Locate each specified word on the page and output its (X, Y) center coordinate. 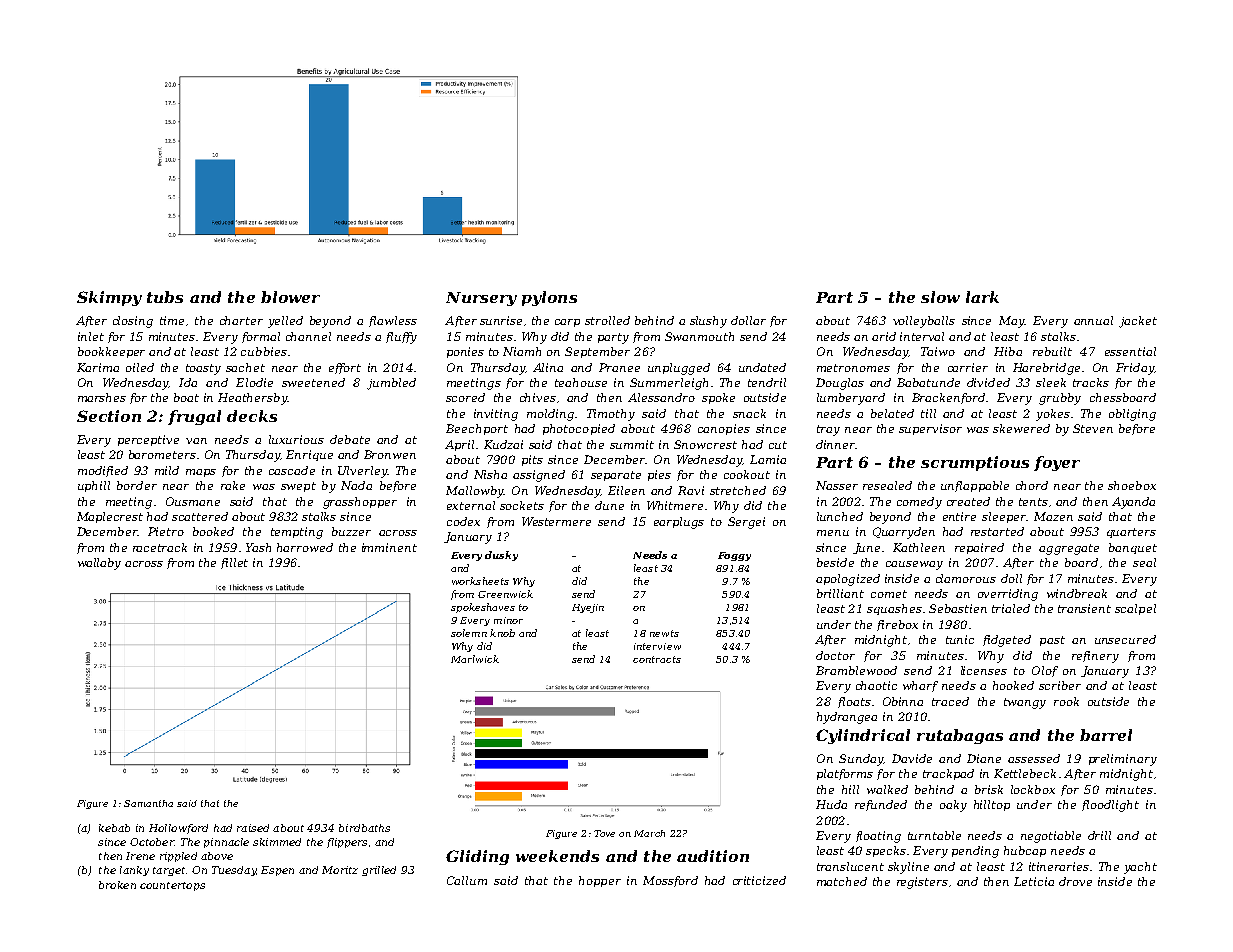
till (928, 413)
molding (550, 415)
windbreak (1077, 593)
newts (664, 633)
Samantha (148, 803)
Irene (140, 856)
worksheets (480, 581)
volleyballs (924, 322)
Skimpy (109, 298)
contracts (657, 659)
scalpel (1135, 609)
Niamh (522, 351)
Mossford (670, 881)
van (196, 441)
